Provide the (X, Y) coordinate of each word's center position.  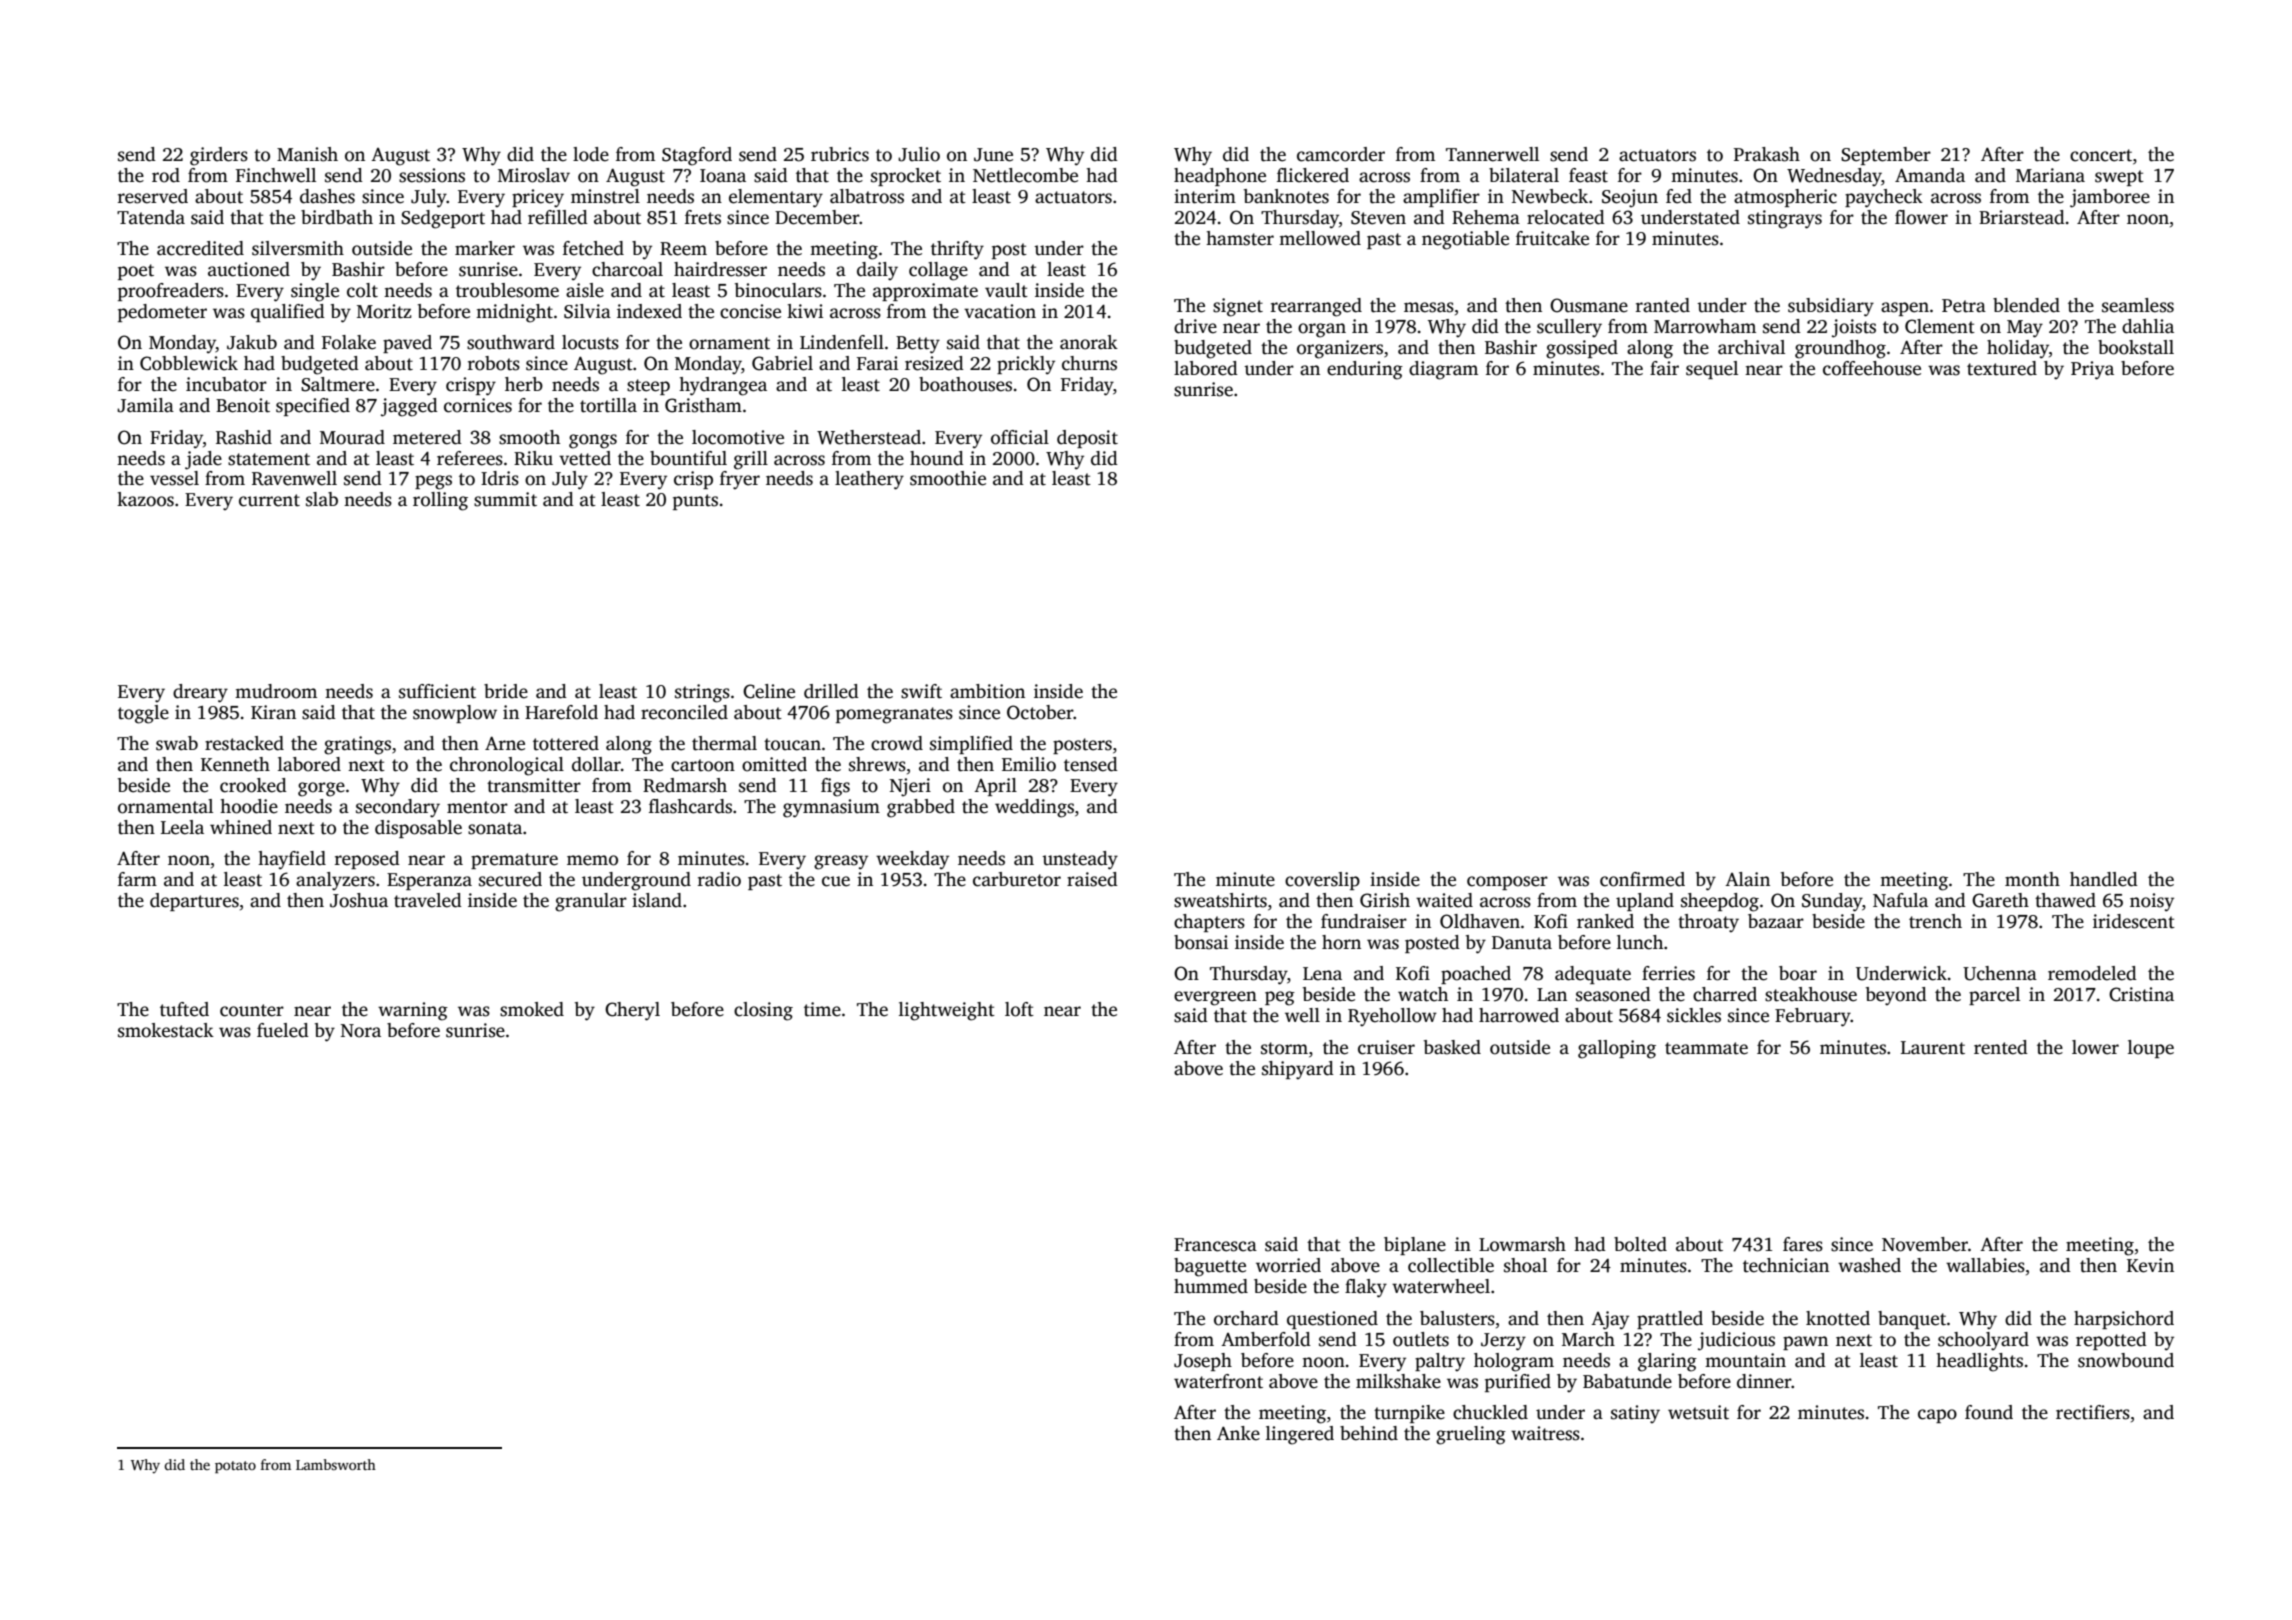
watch (1423, 994)
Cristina (2141, 994)
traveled (428, 900)
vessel (174, 478)
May (2025, 329)
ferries (1668, 973)
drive (1195, 326)
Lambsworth (336, 1464)
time (822, 1009)
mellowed (1320, 238)
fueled (283, 1030)
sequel (1712, 370)
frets (703, 217)
